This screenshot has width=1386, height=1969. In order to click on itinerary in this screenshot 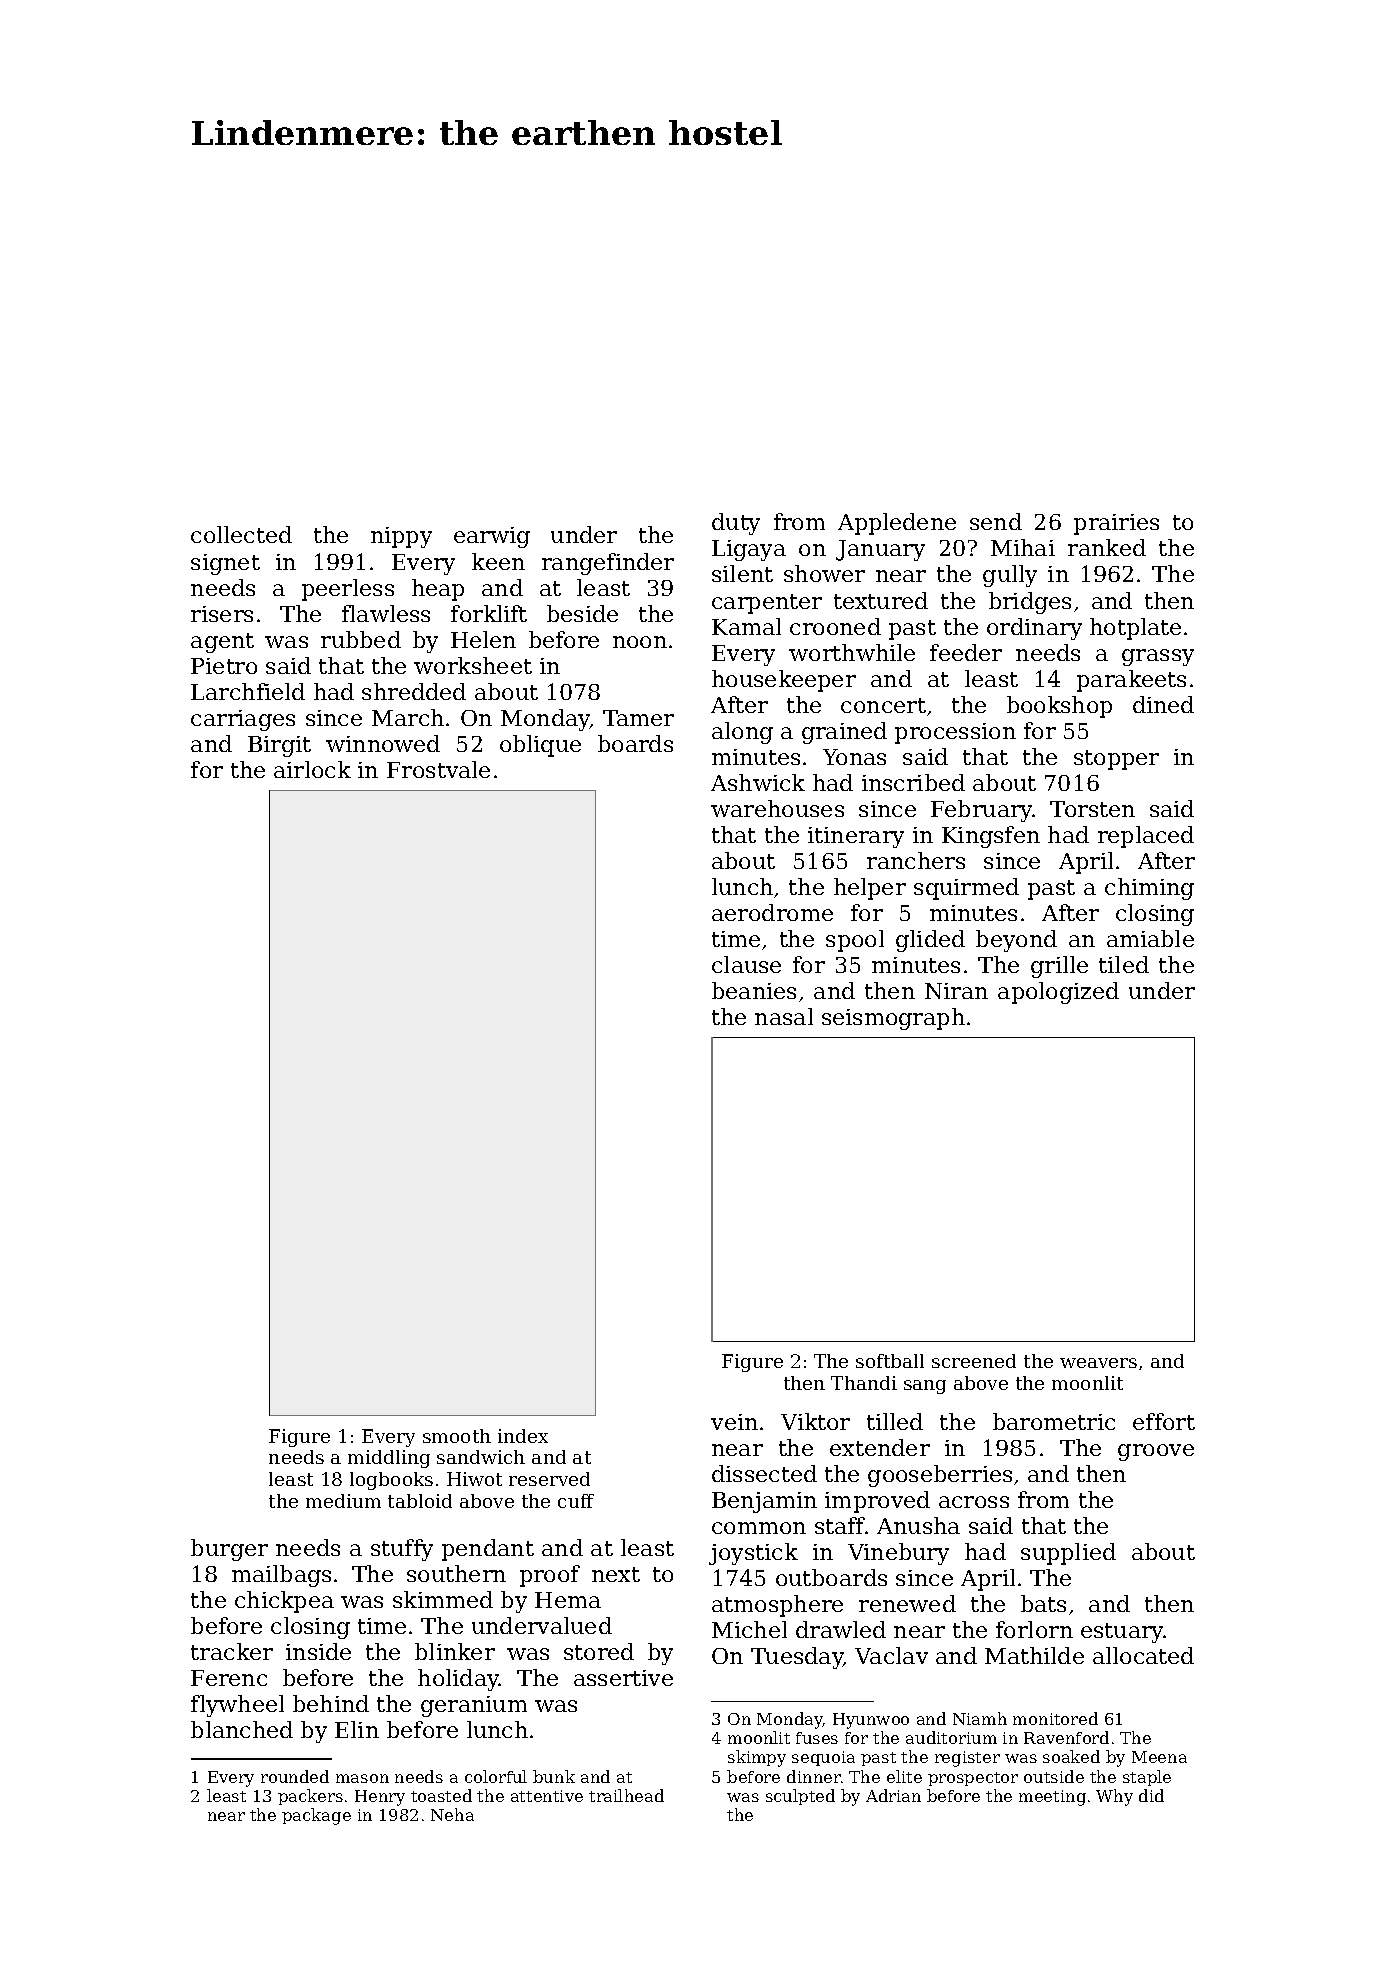, I will do `click(856, 837)`.
